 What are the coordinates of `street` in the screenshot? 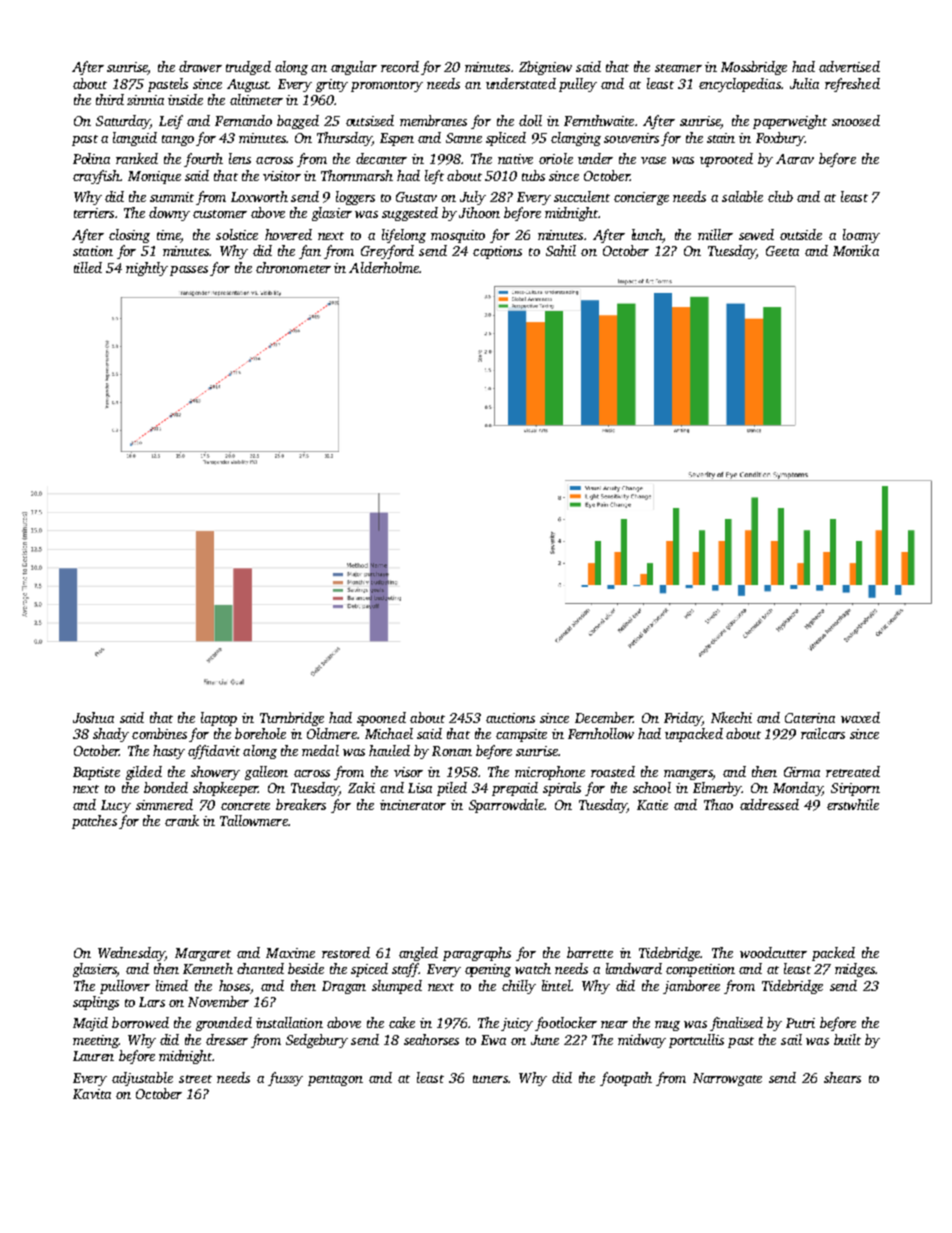 It's located at (195, 1079).
